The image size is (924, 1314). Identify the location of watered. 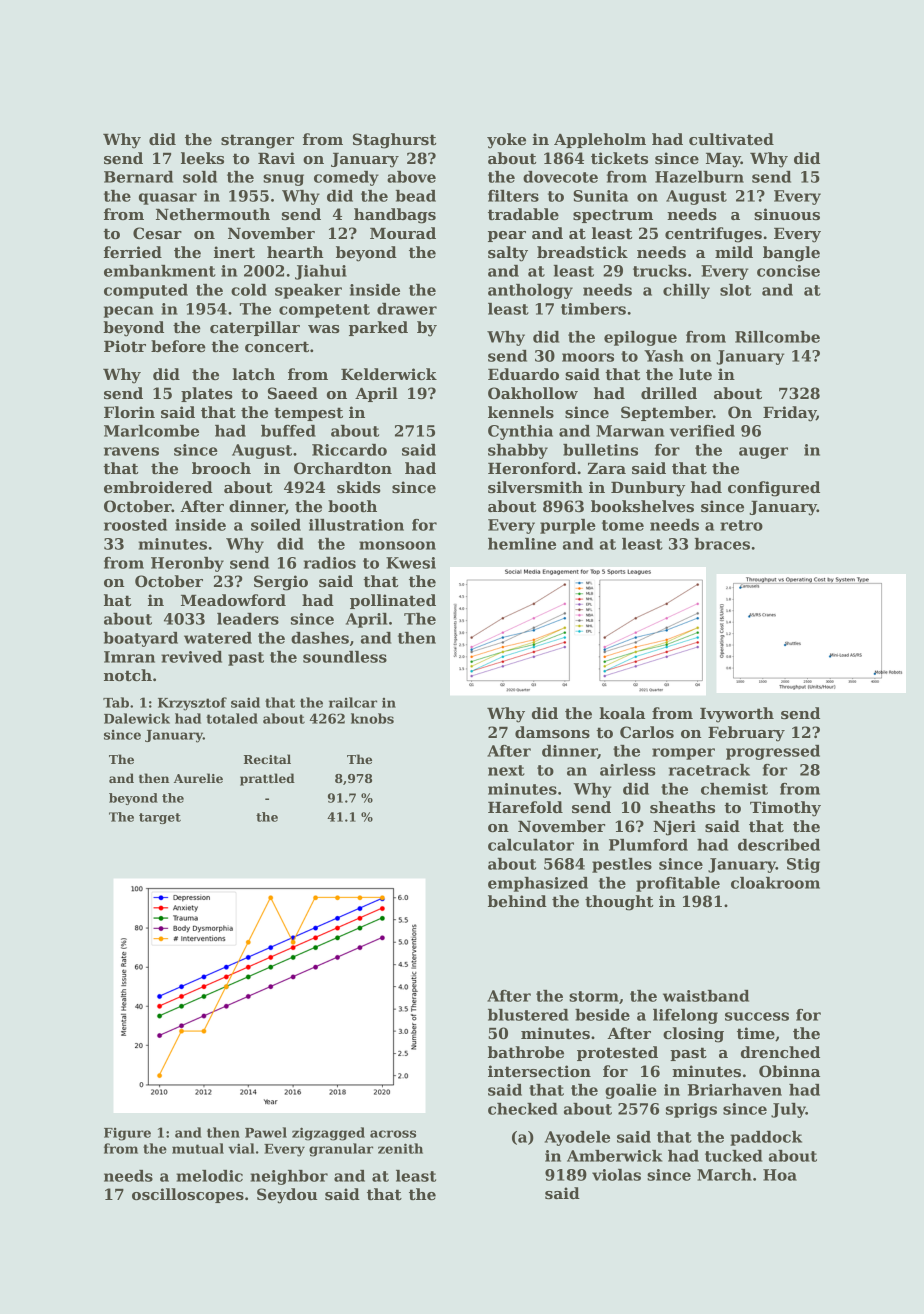
(218, 638).
